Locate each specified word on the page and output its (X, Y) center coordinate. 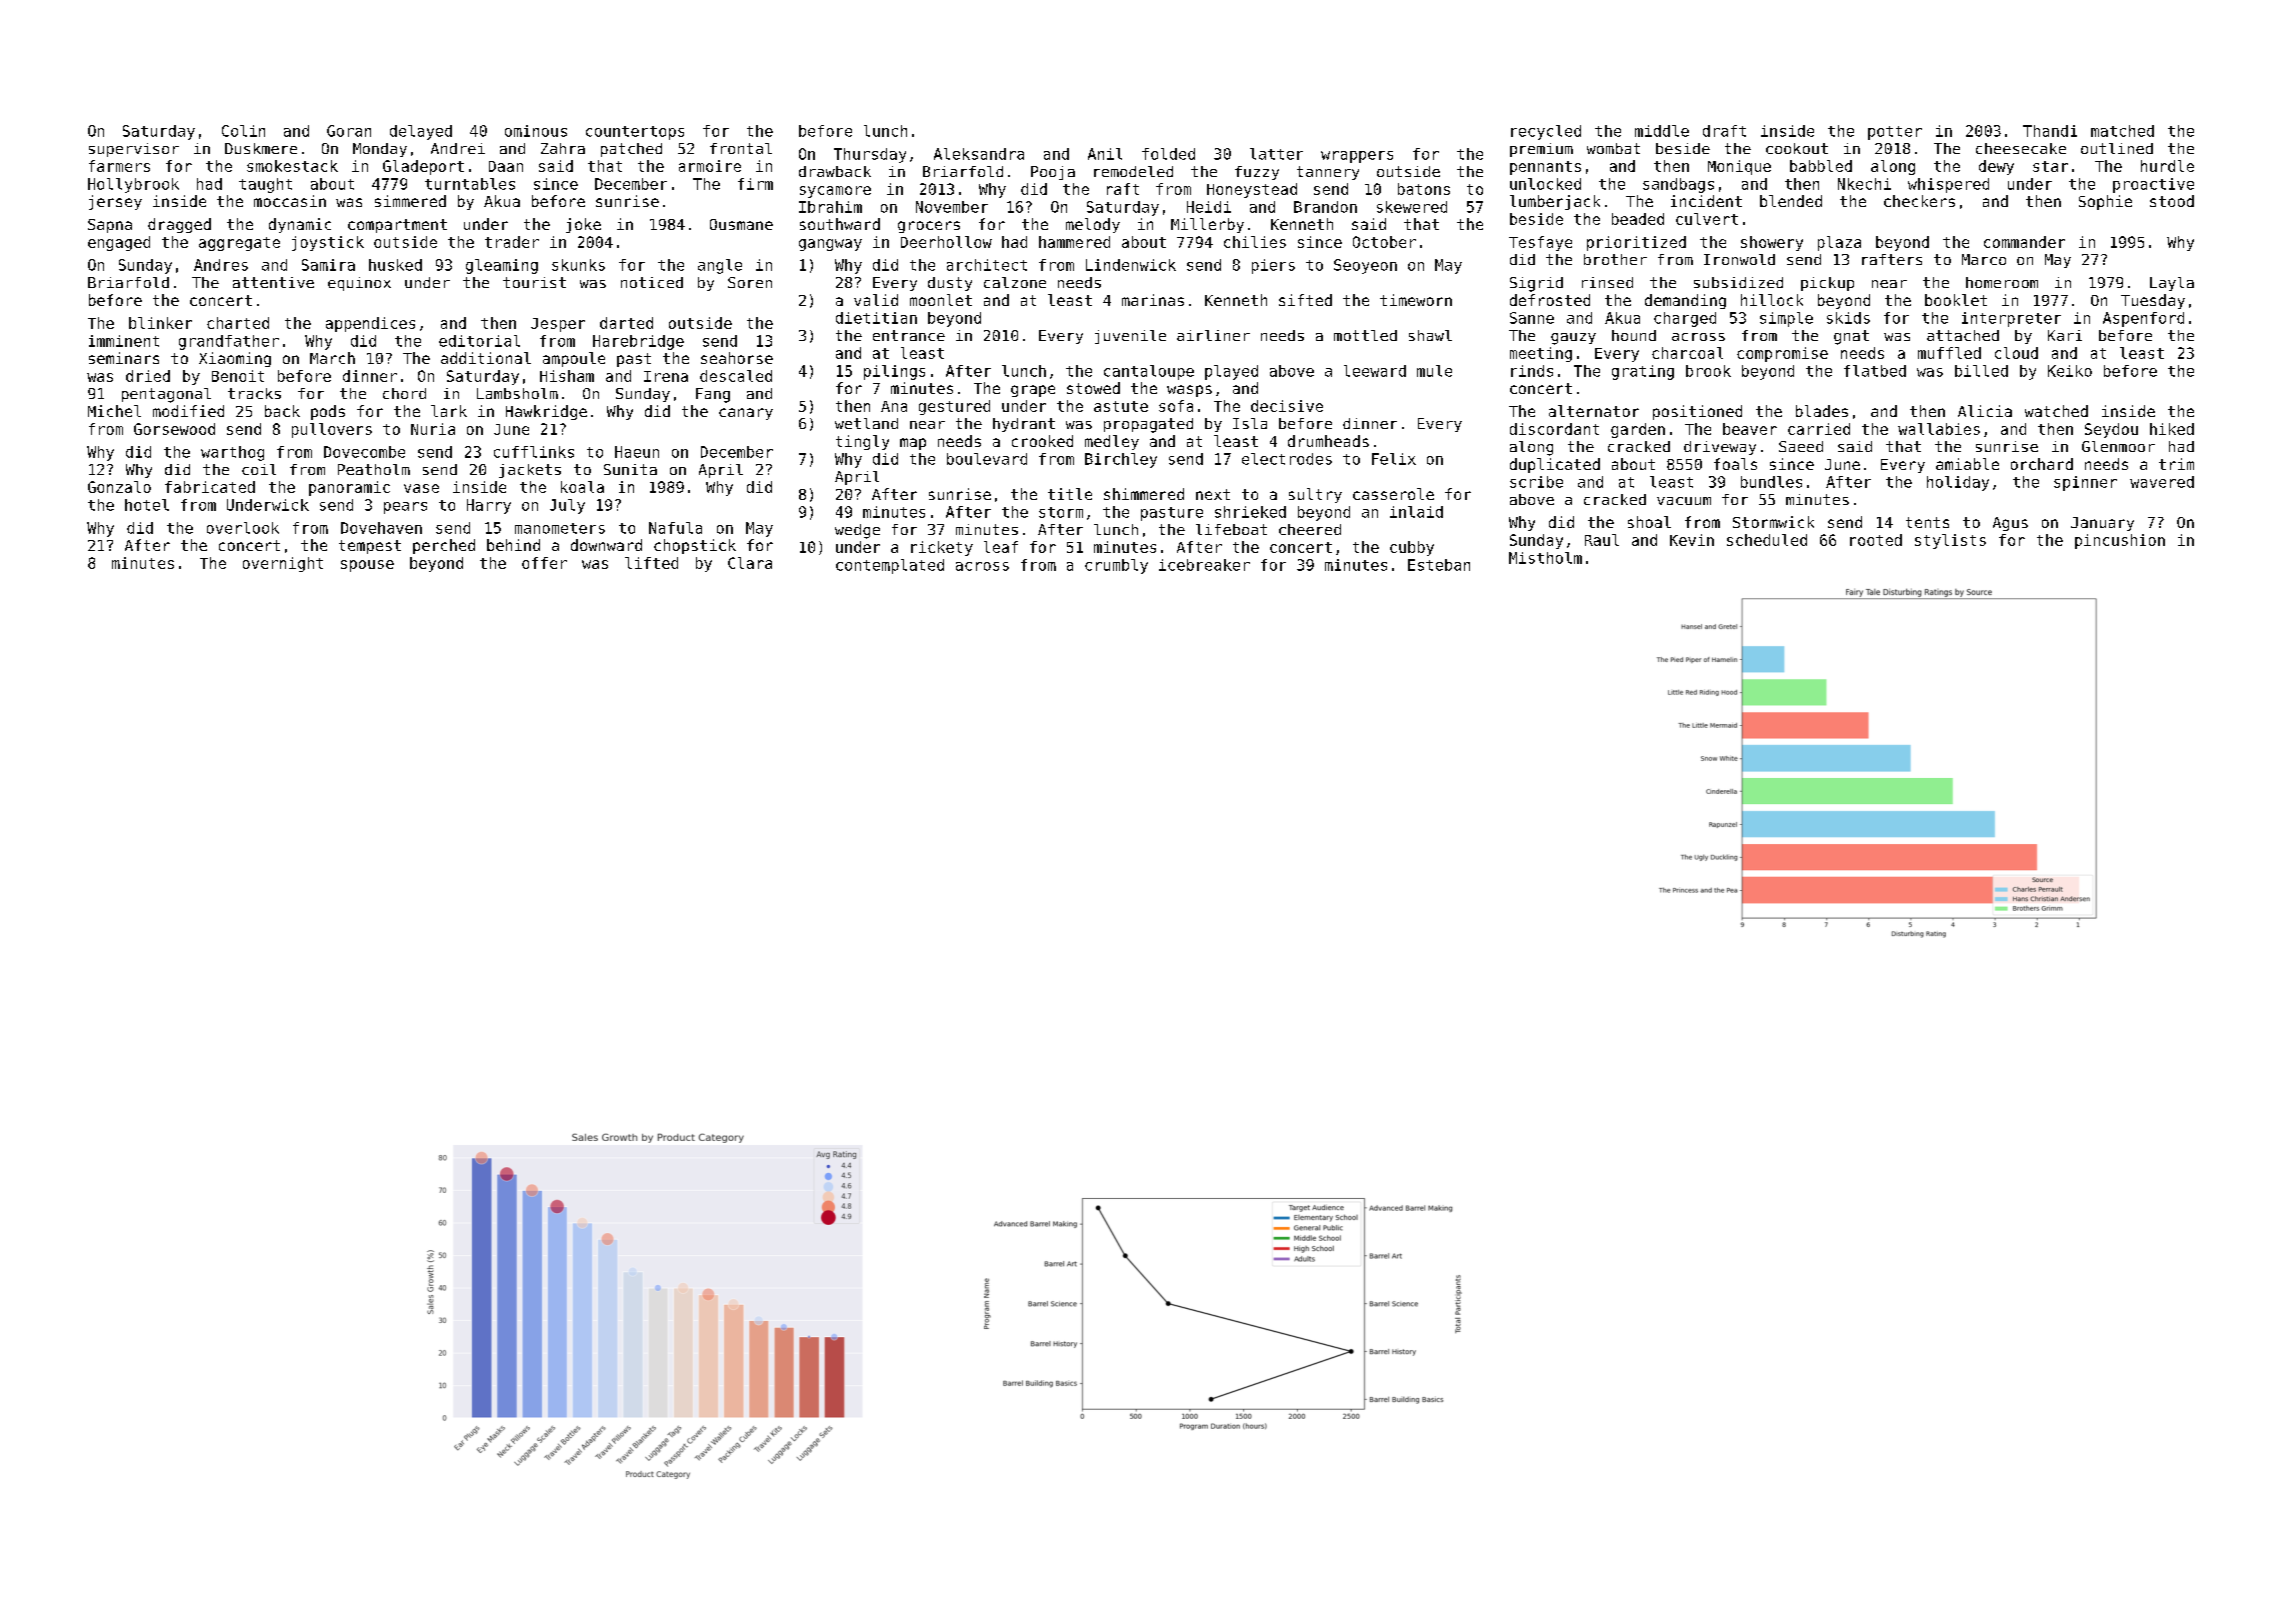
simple (1786, 319)
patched (631, 150)
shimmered (1144, 494)
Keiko (2070, 371)
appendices (370, 324)
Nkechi (1864, 184)
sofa (1176, 406)
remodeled (1133, 171)
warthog (232, 453)
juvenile (1130, 337)
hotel (147, 505)
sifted (1305, 300)
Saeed (1801, 446)
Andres (221, 265)
